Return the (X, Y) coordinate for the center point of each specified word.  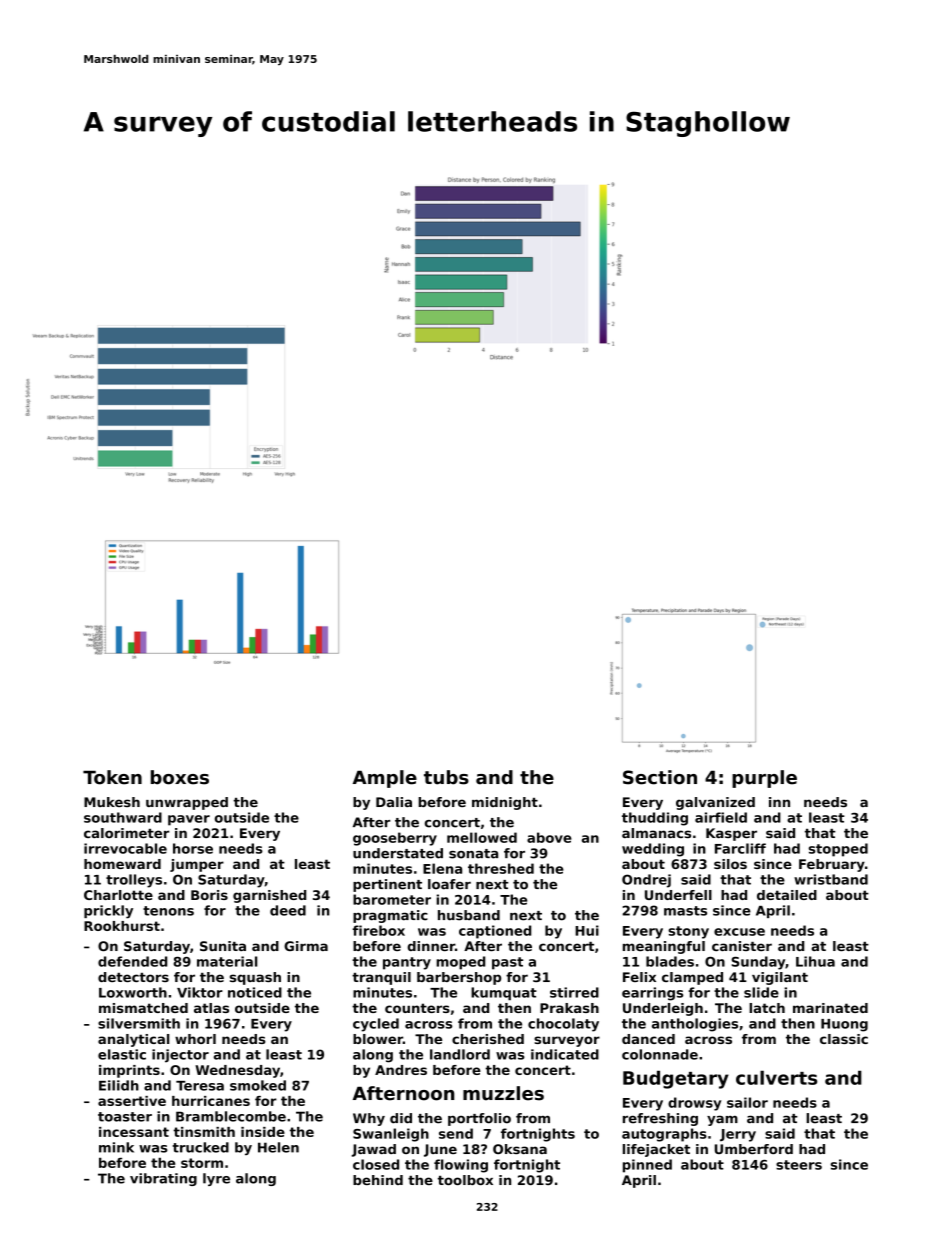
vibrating (163, 1179)
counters (417, 1008)
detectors (133, 977)
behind (378, 1180)
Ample (385, 779)
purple (764, 779)
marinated (830, 1008)
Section (660, 777)
